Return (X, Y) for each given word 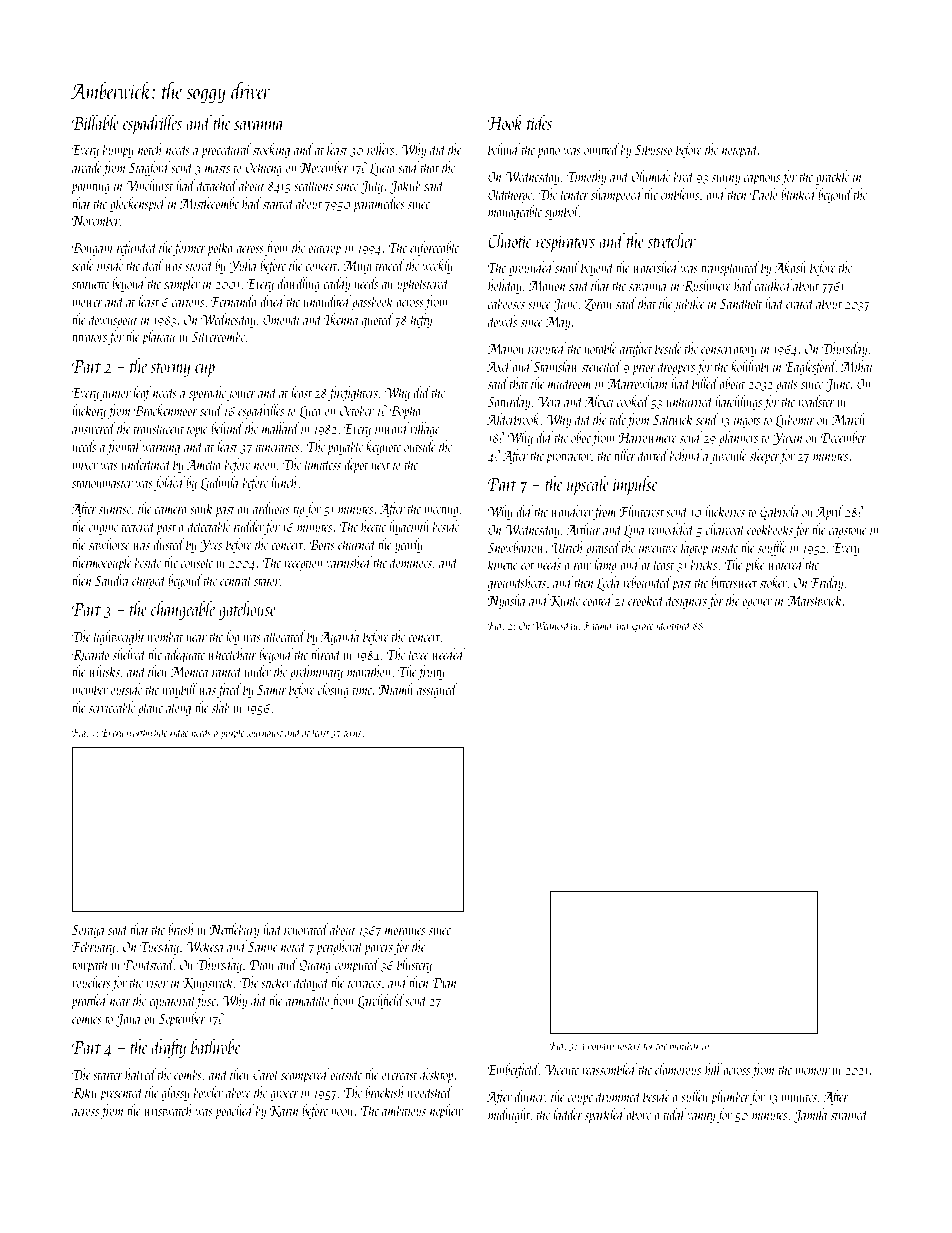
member (90, 689)
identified (673, 626)
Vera (548, 401)
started (279, 203)
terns (352, 734)
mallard (281, 428)
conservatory (729, 351)
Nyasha (506, 601)
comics (87, 1019)
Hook (505, 122)
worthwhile (147, 732)
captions (762, 178)
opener (757, 604)
